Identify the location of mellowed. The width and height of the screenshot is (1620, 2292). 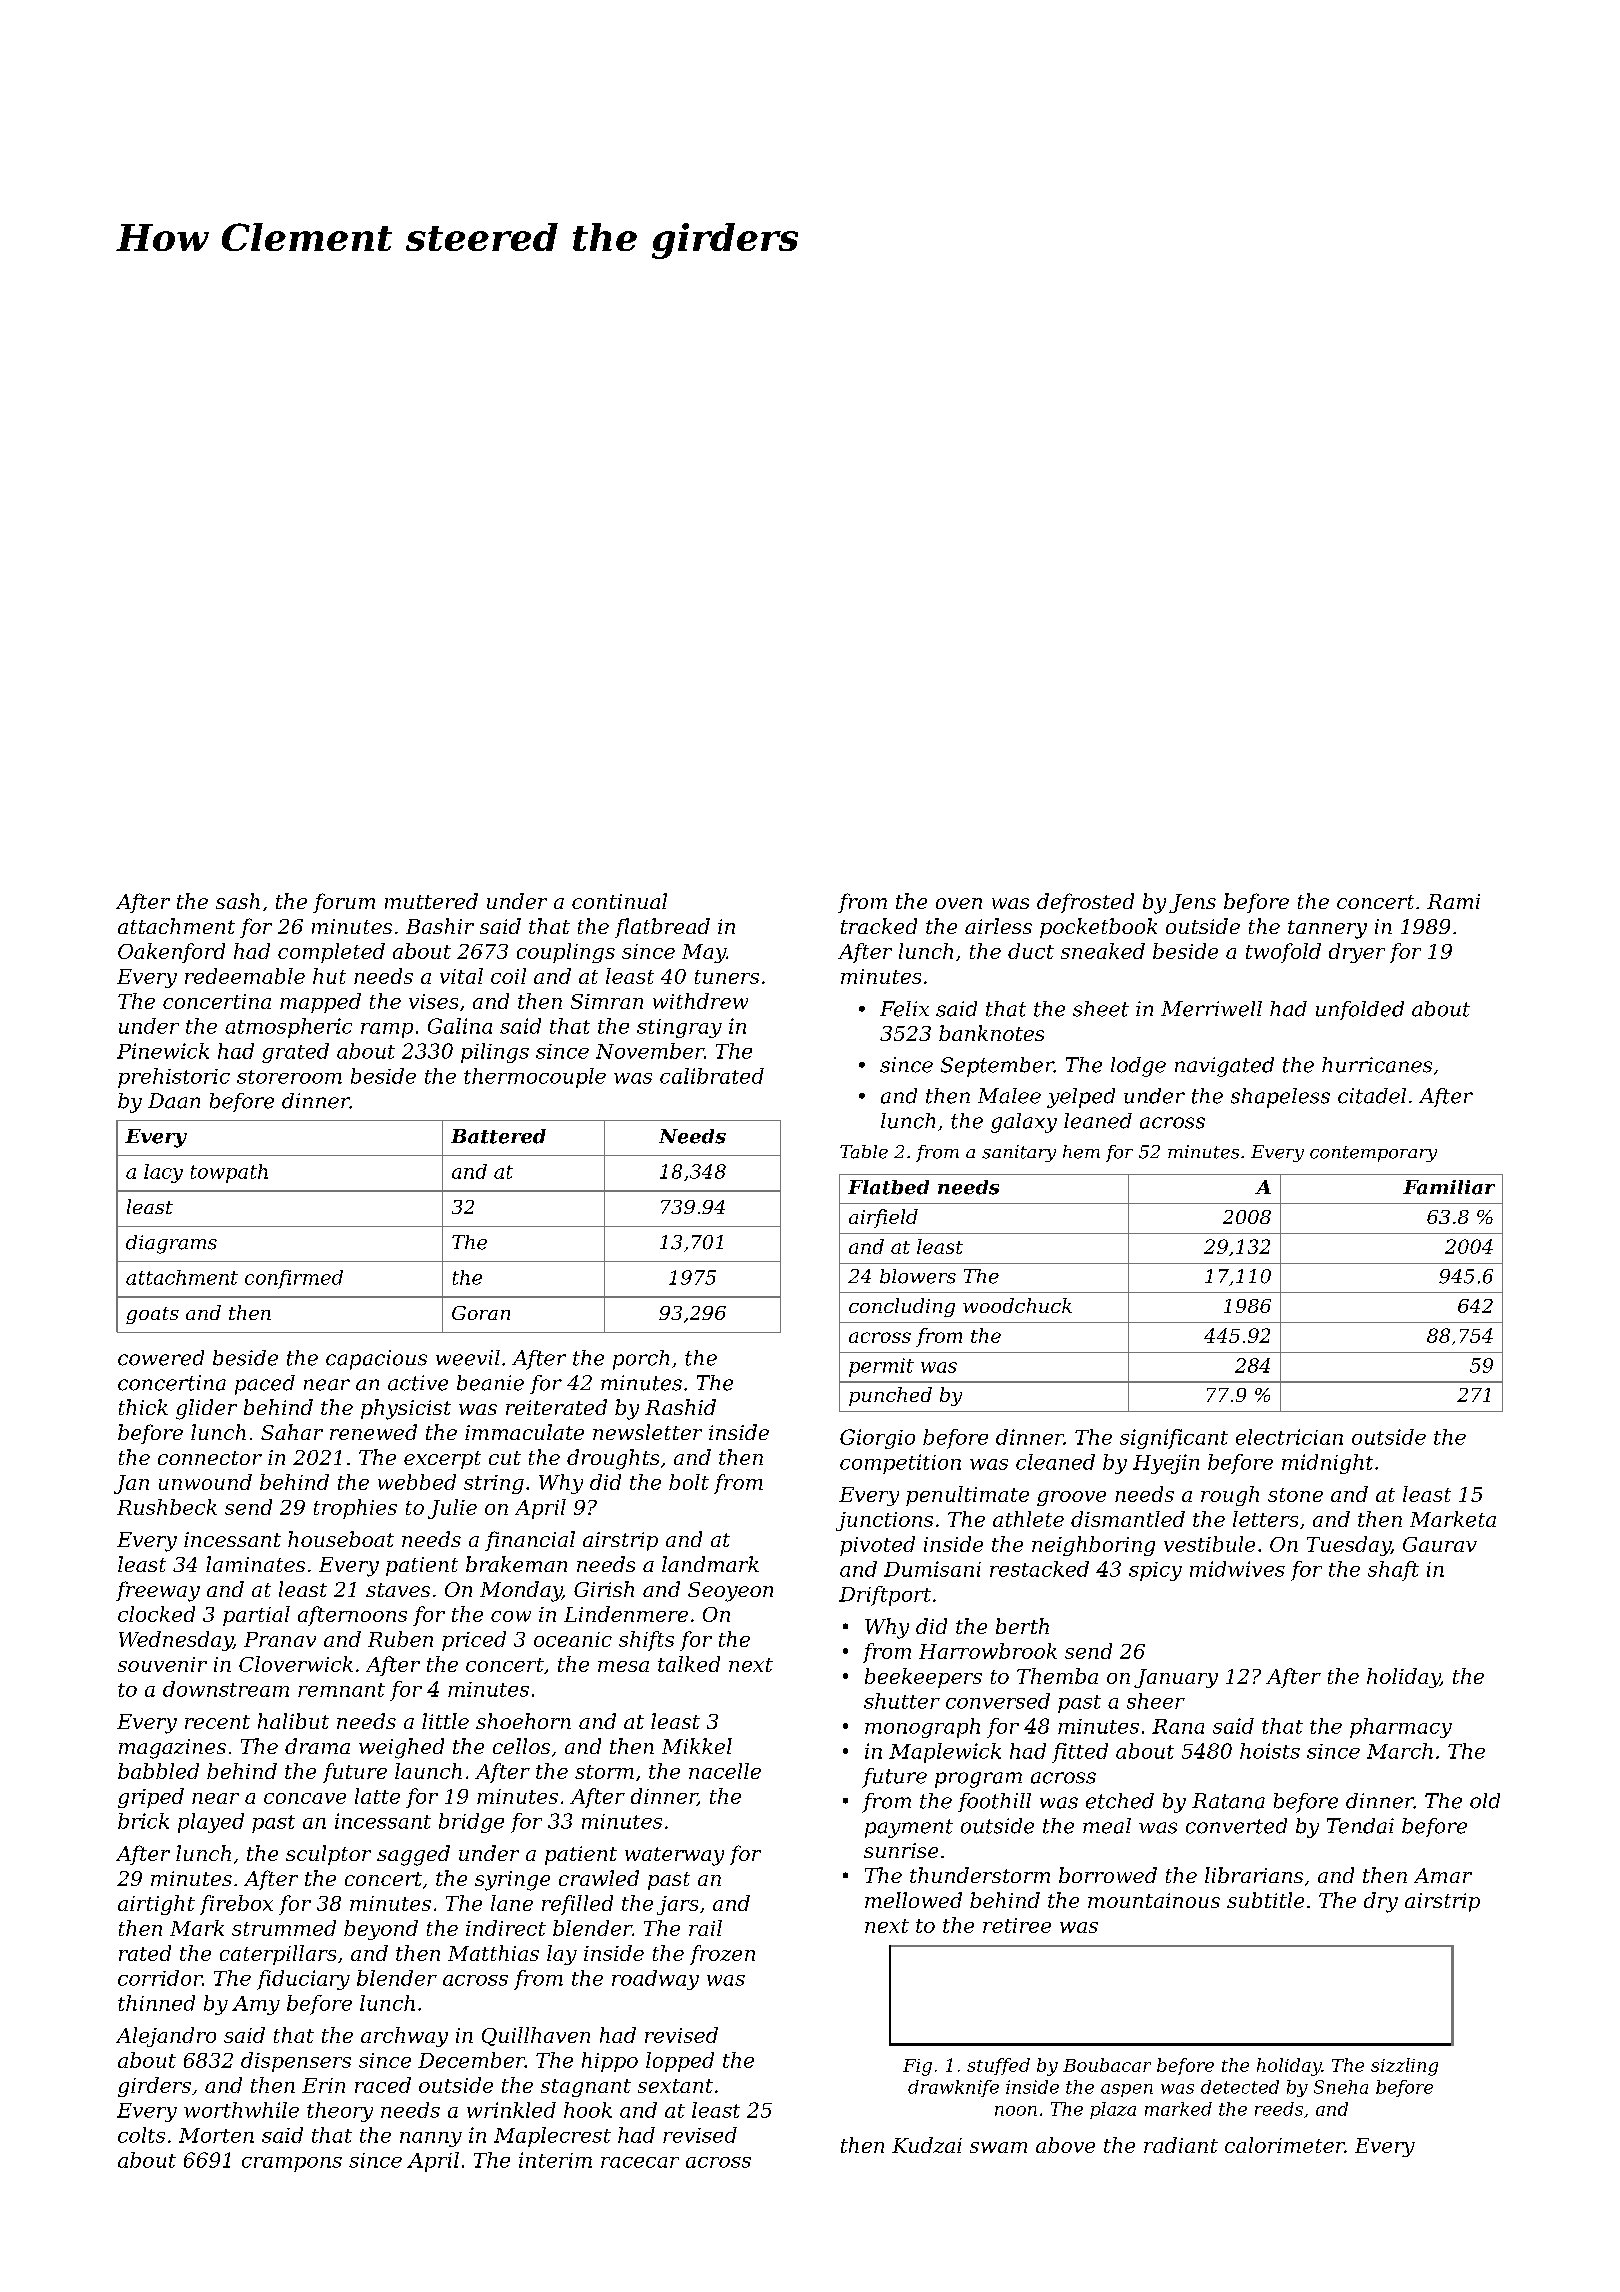
(913, 1900).
